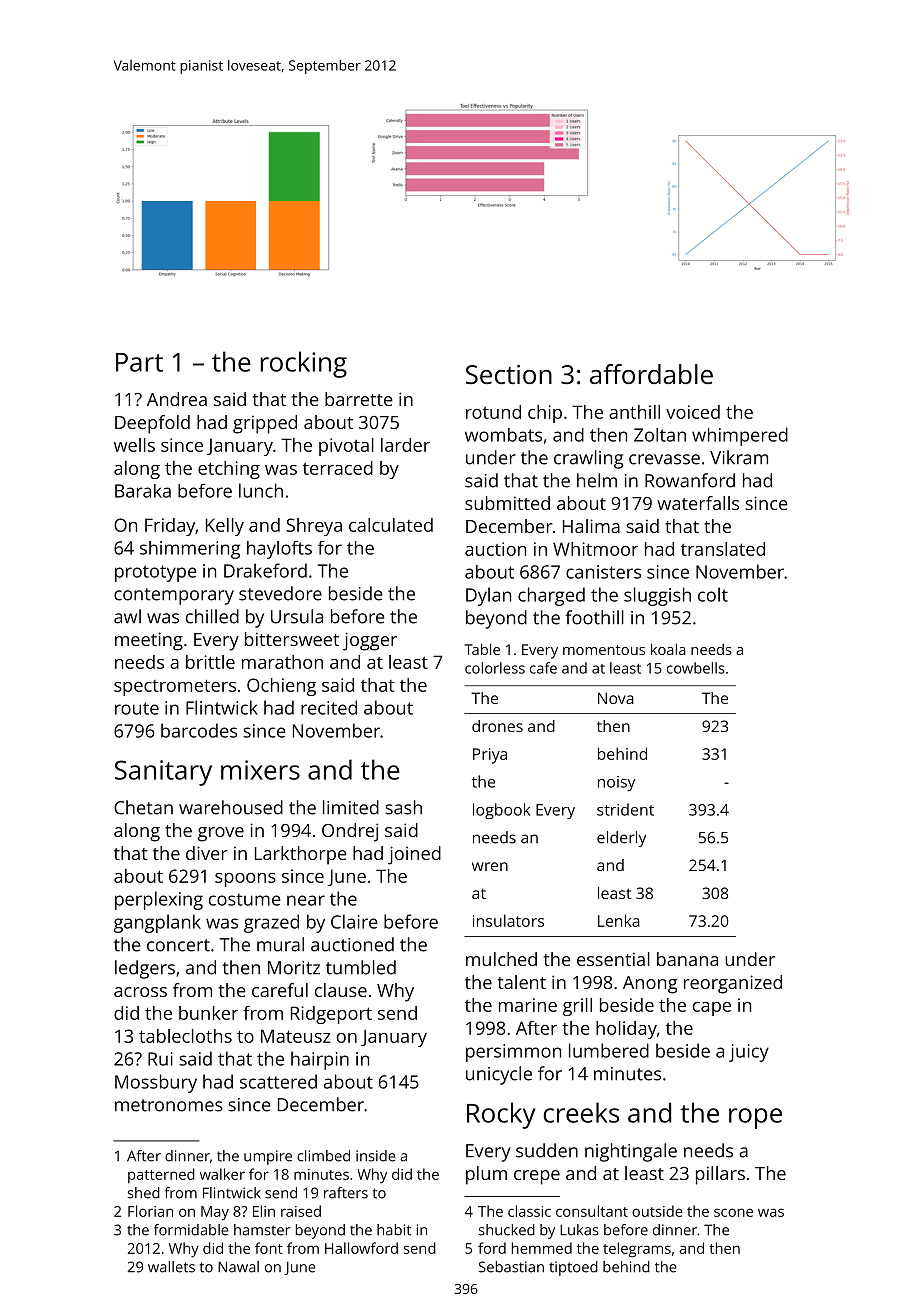 The height and width of the image is (1316, 908). What do you see at coordinates (511, 1267) in the image?
I see `Sebastian` at bounding box center [511, 1267].
